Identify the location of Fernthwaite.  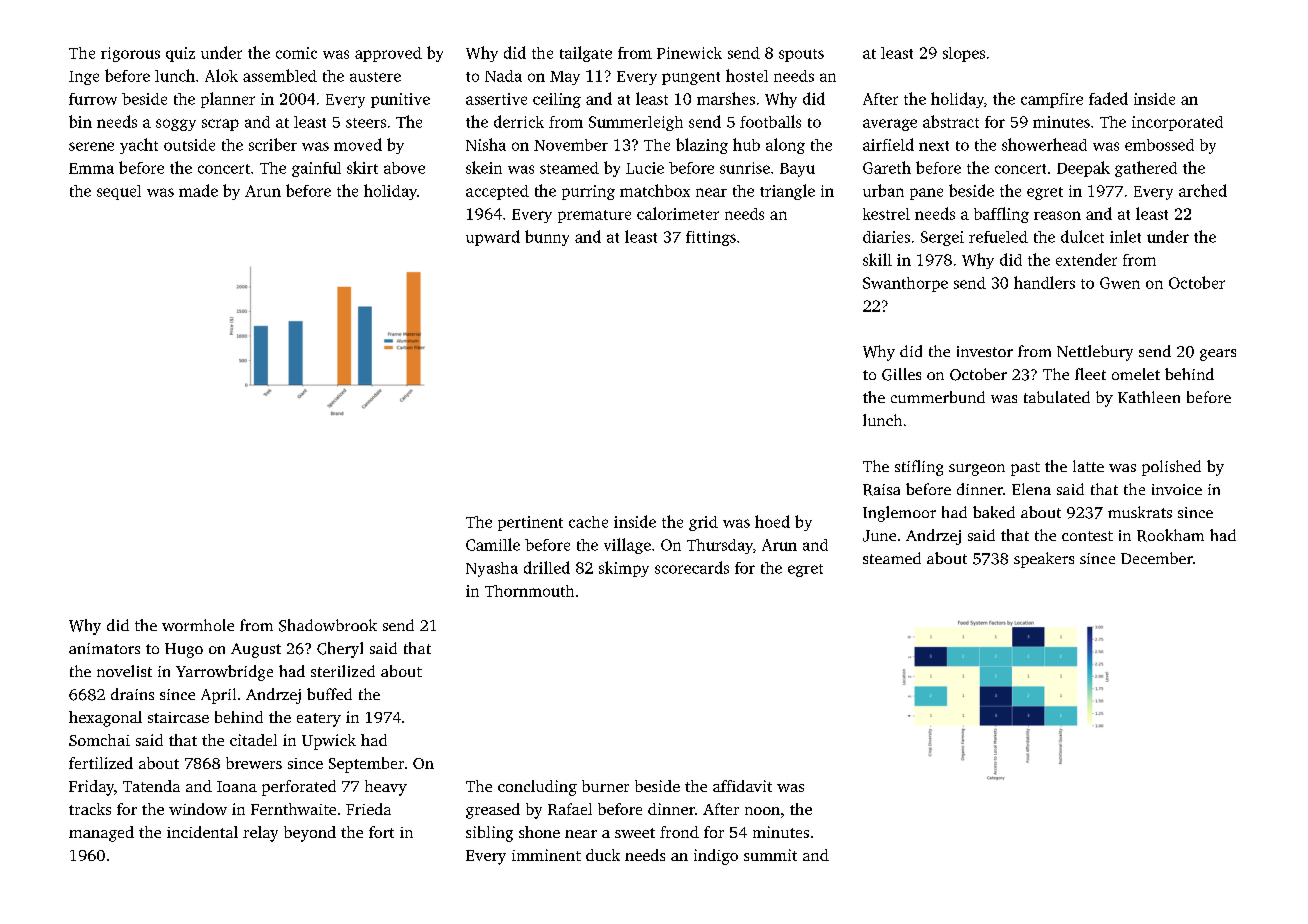
(293, 809).
